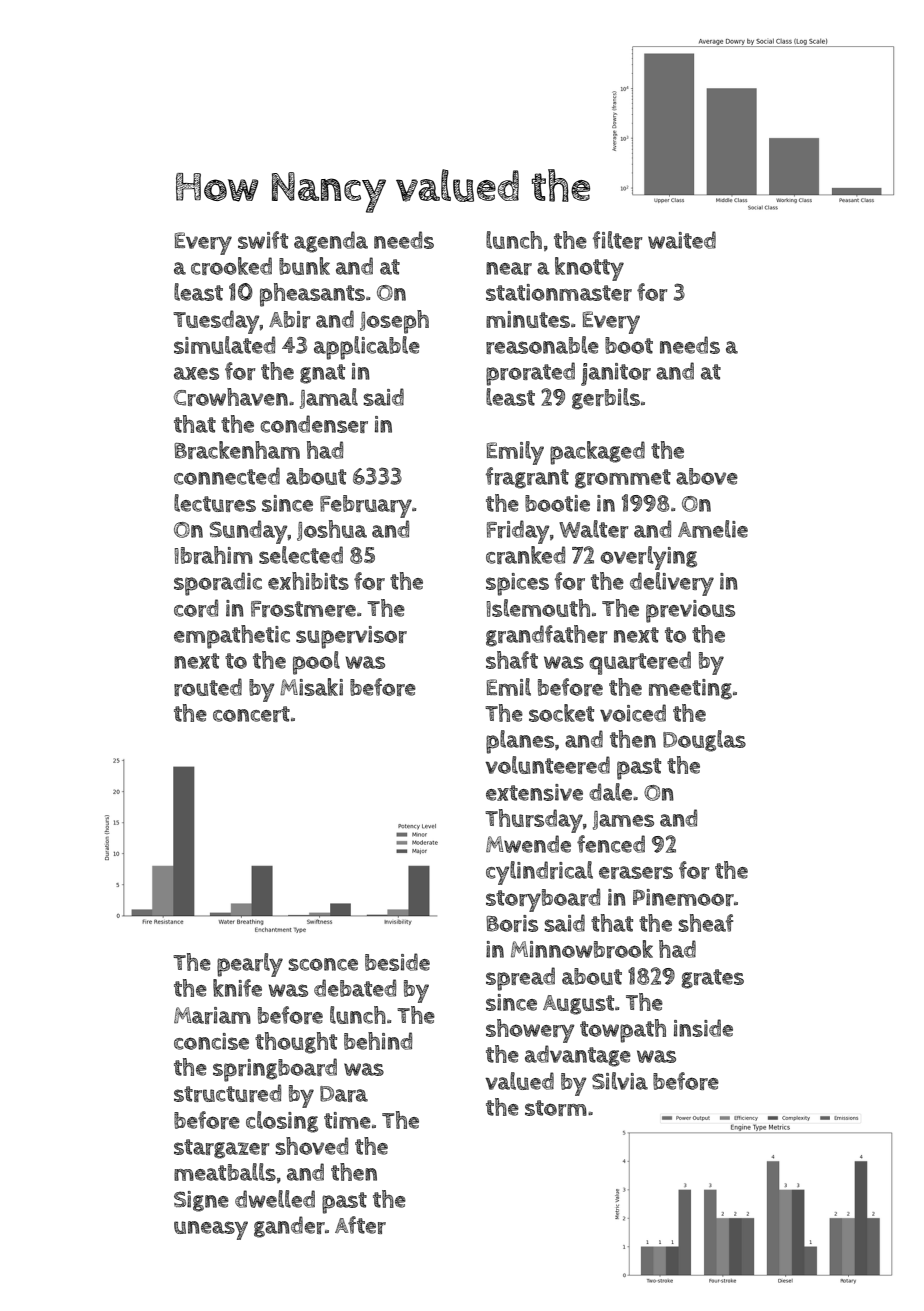 The image size is (924, 1311). Describe the element at coordinates (707, 476) in the screenshot. I see `above` at that location.
